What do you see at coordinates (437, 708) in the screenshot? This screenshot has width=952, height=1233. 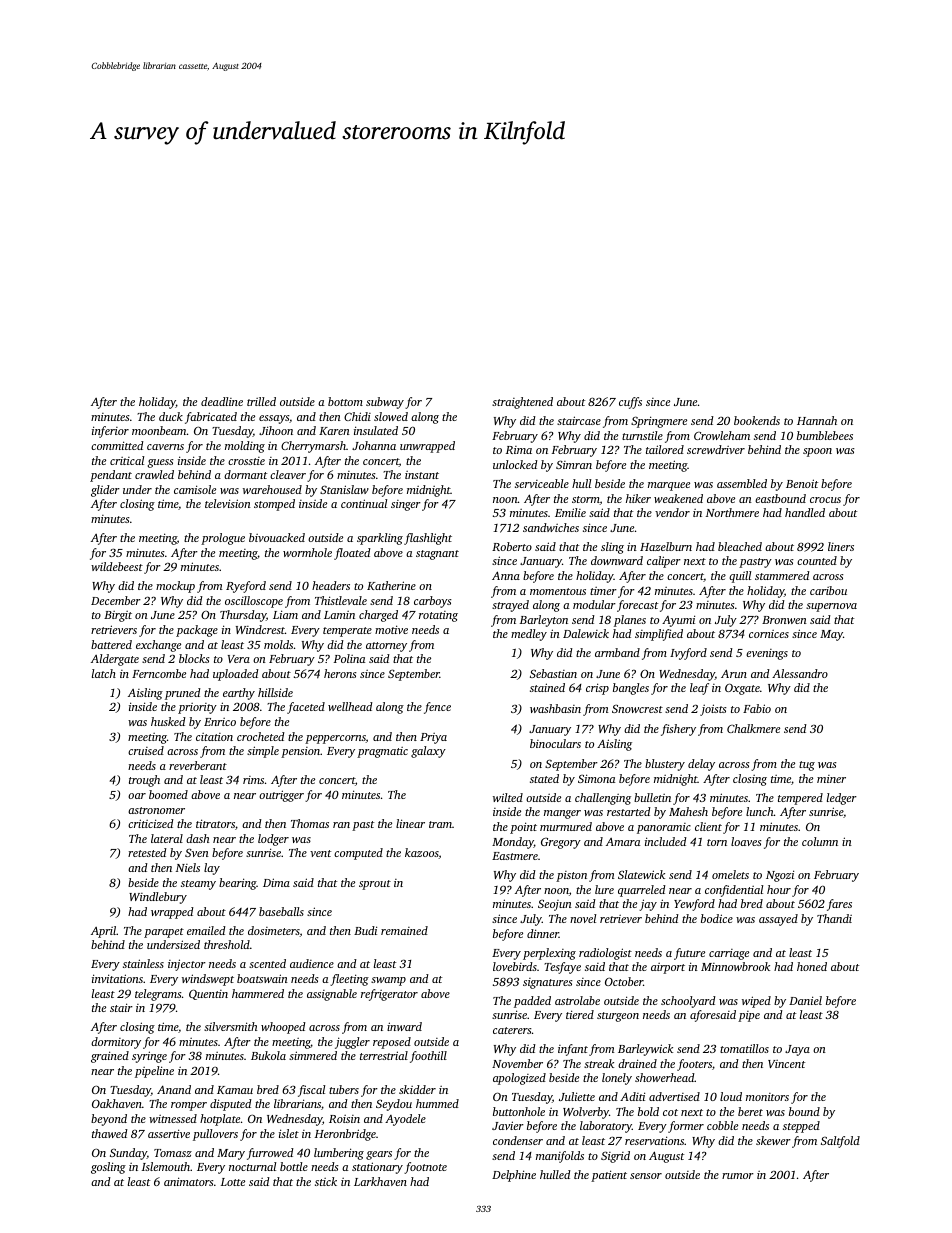 I see `fence` at bounding box center [437, 708].
